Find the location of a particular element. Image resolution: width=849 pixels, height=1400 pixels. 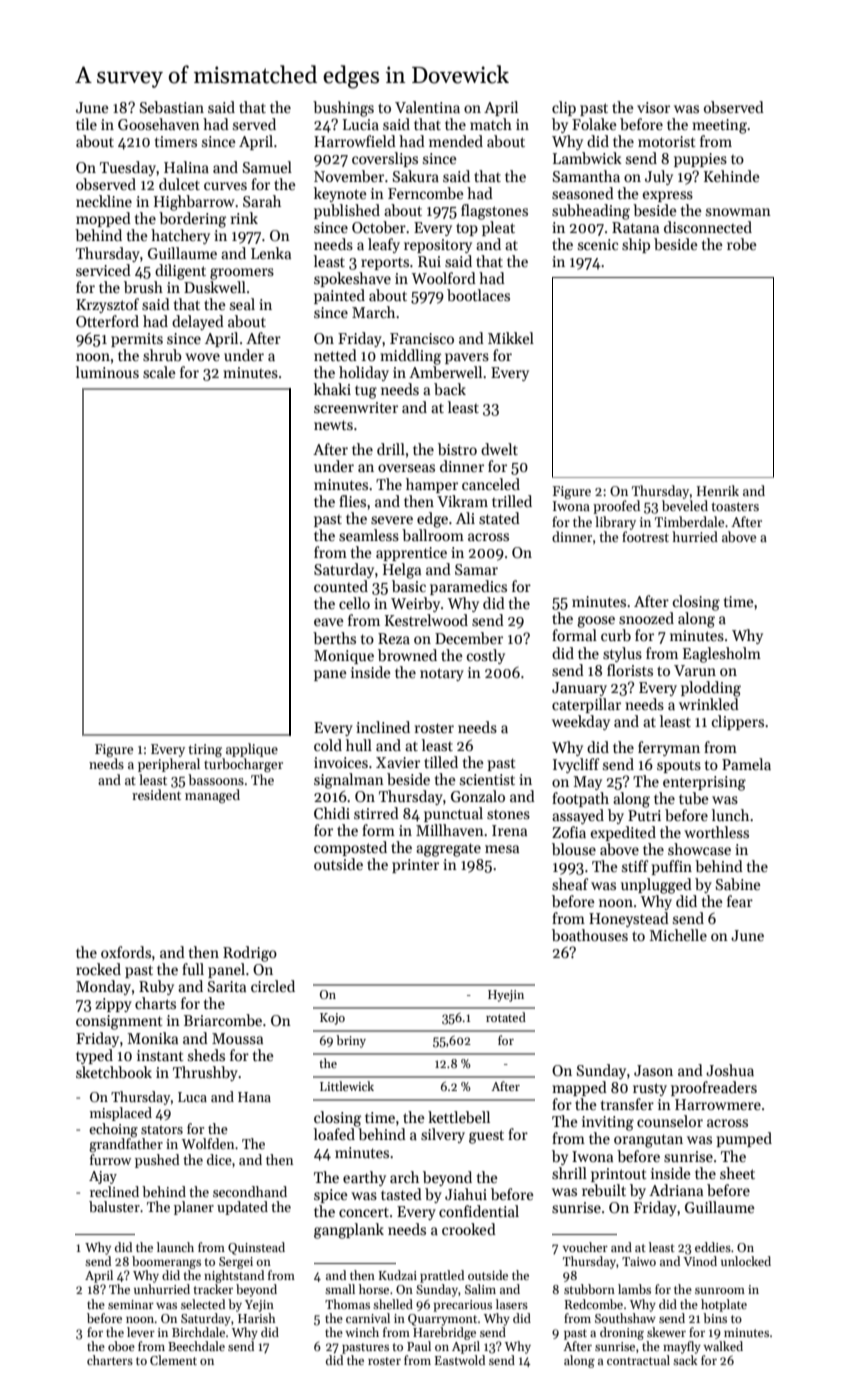

Clement is located at coordinates (173, 1360).
